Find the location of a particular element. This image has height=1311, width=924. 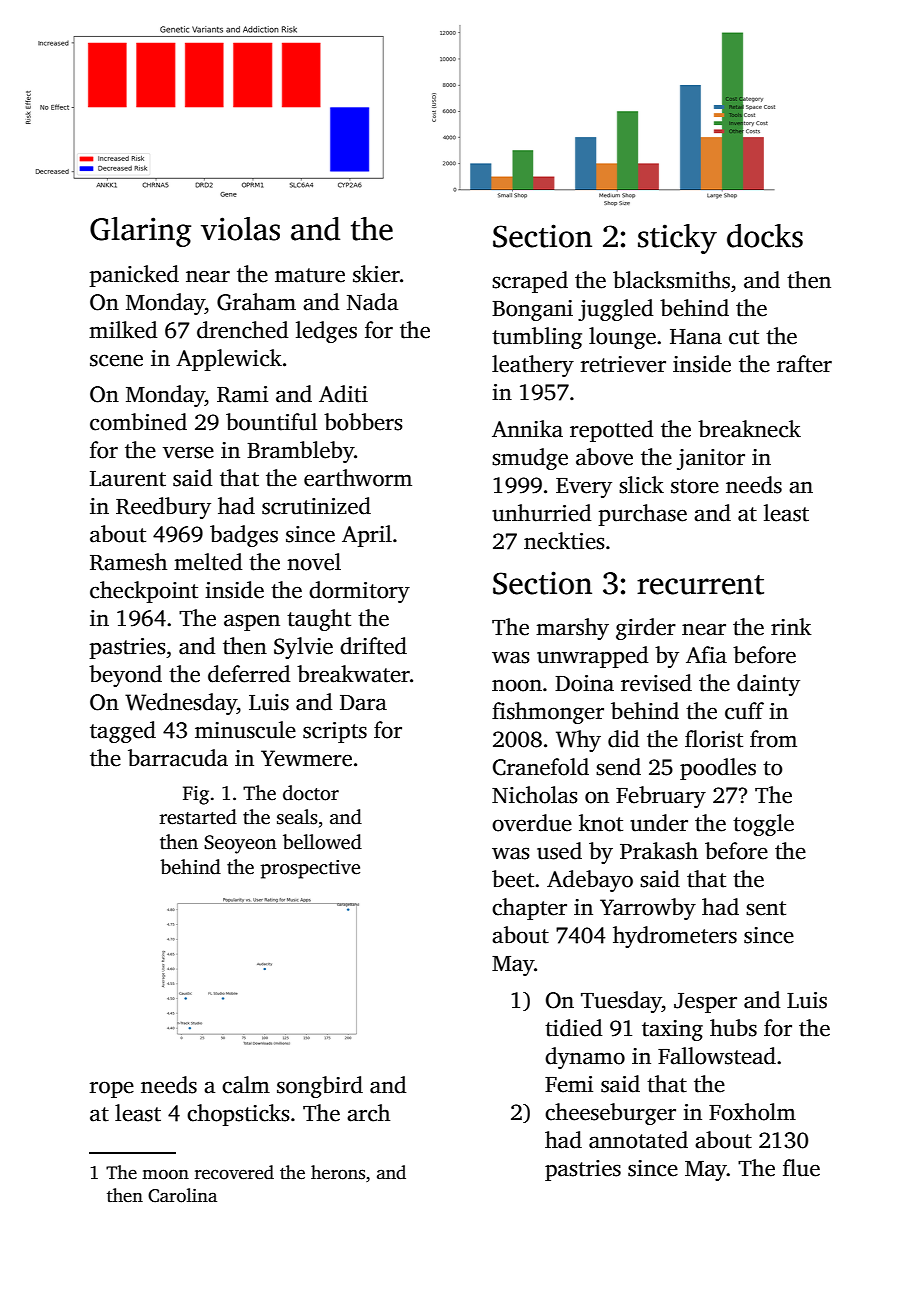

toggle is located at coordinates (763, 825).
